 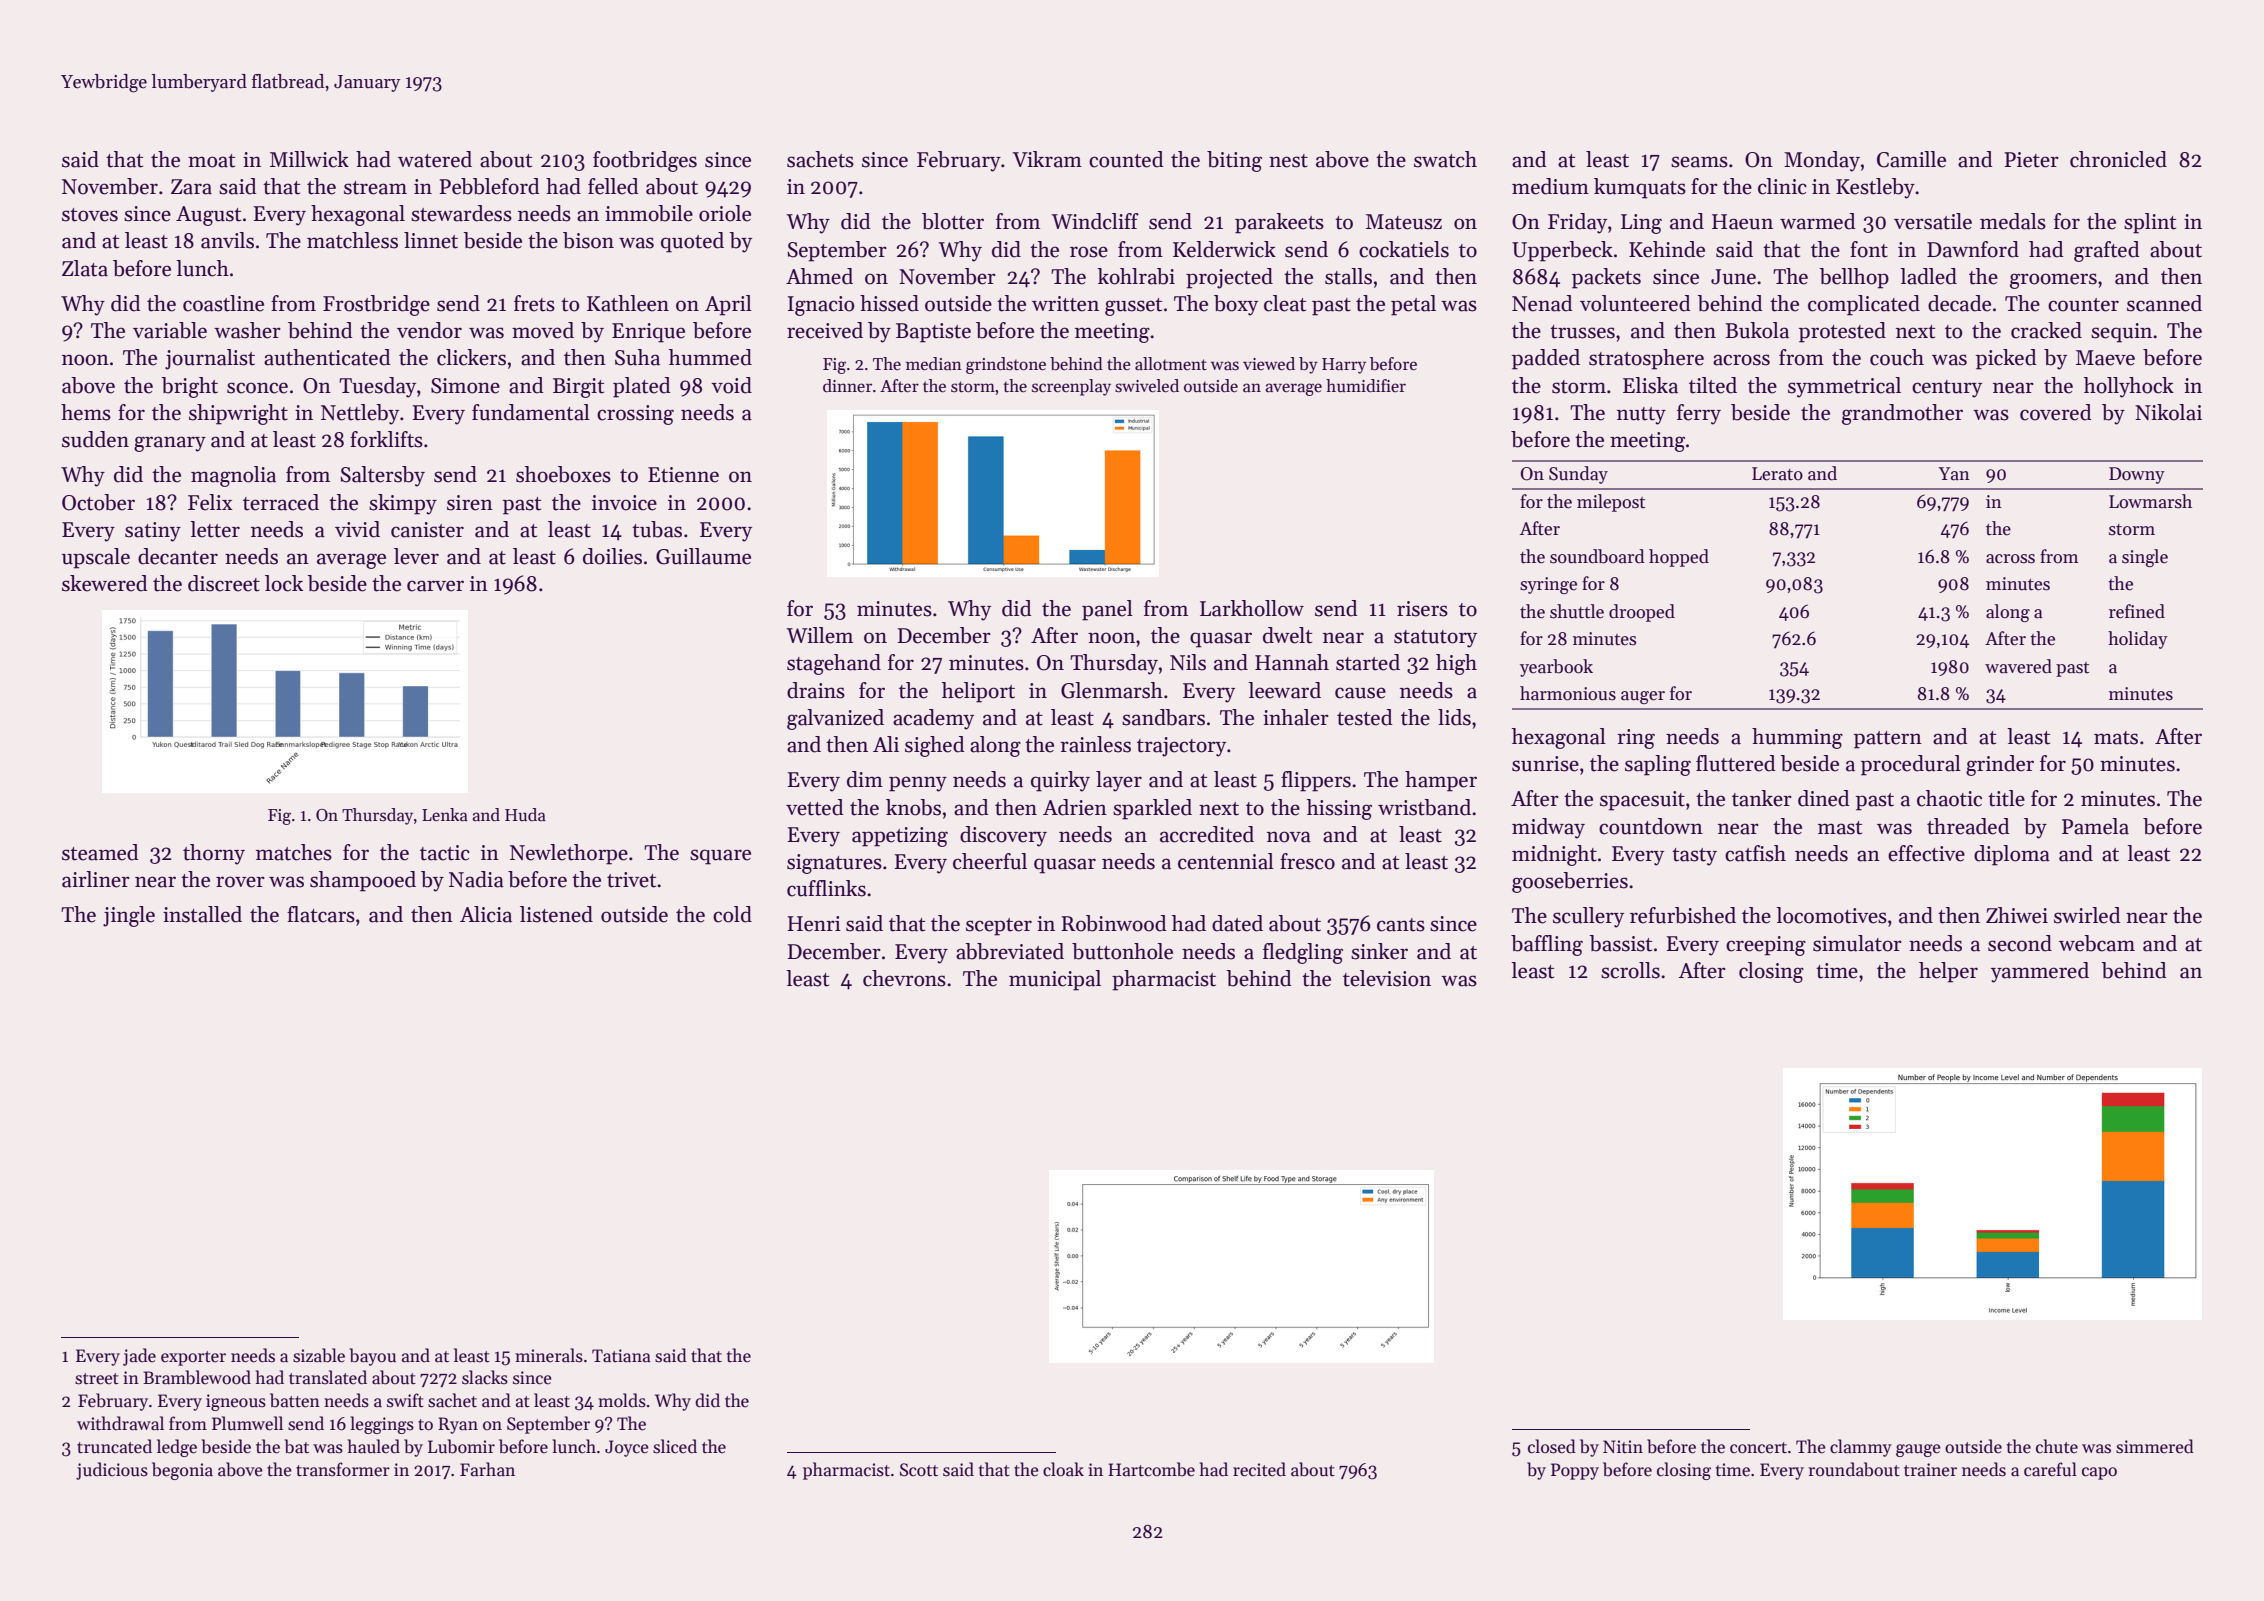 I want to click on clammy, so click(x=1861, y=1448).
